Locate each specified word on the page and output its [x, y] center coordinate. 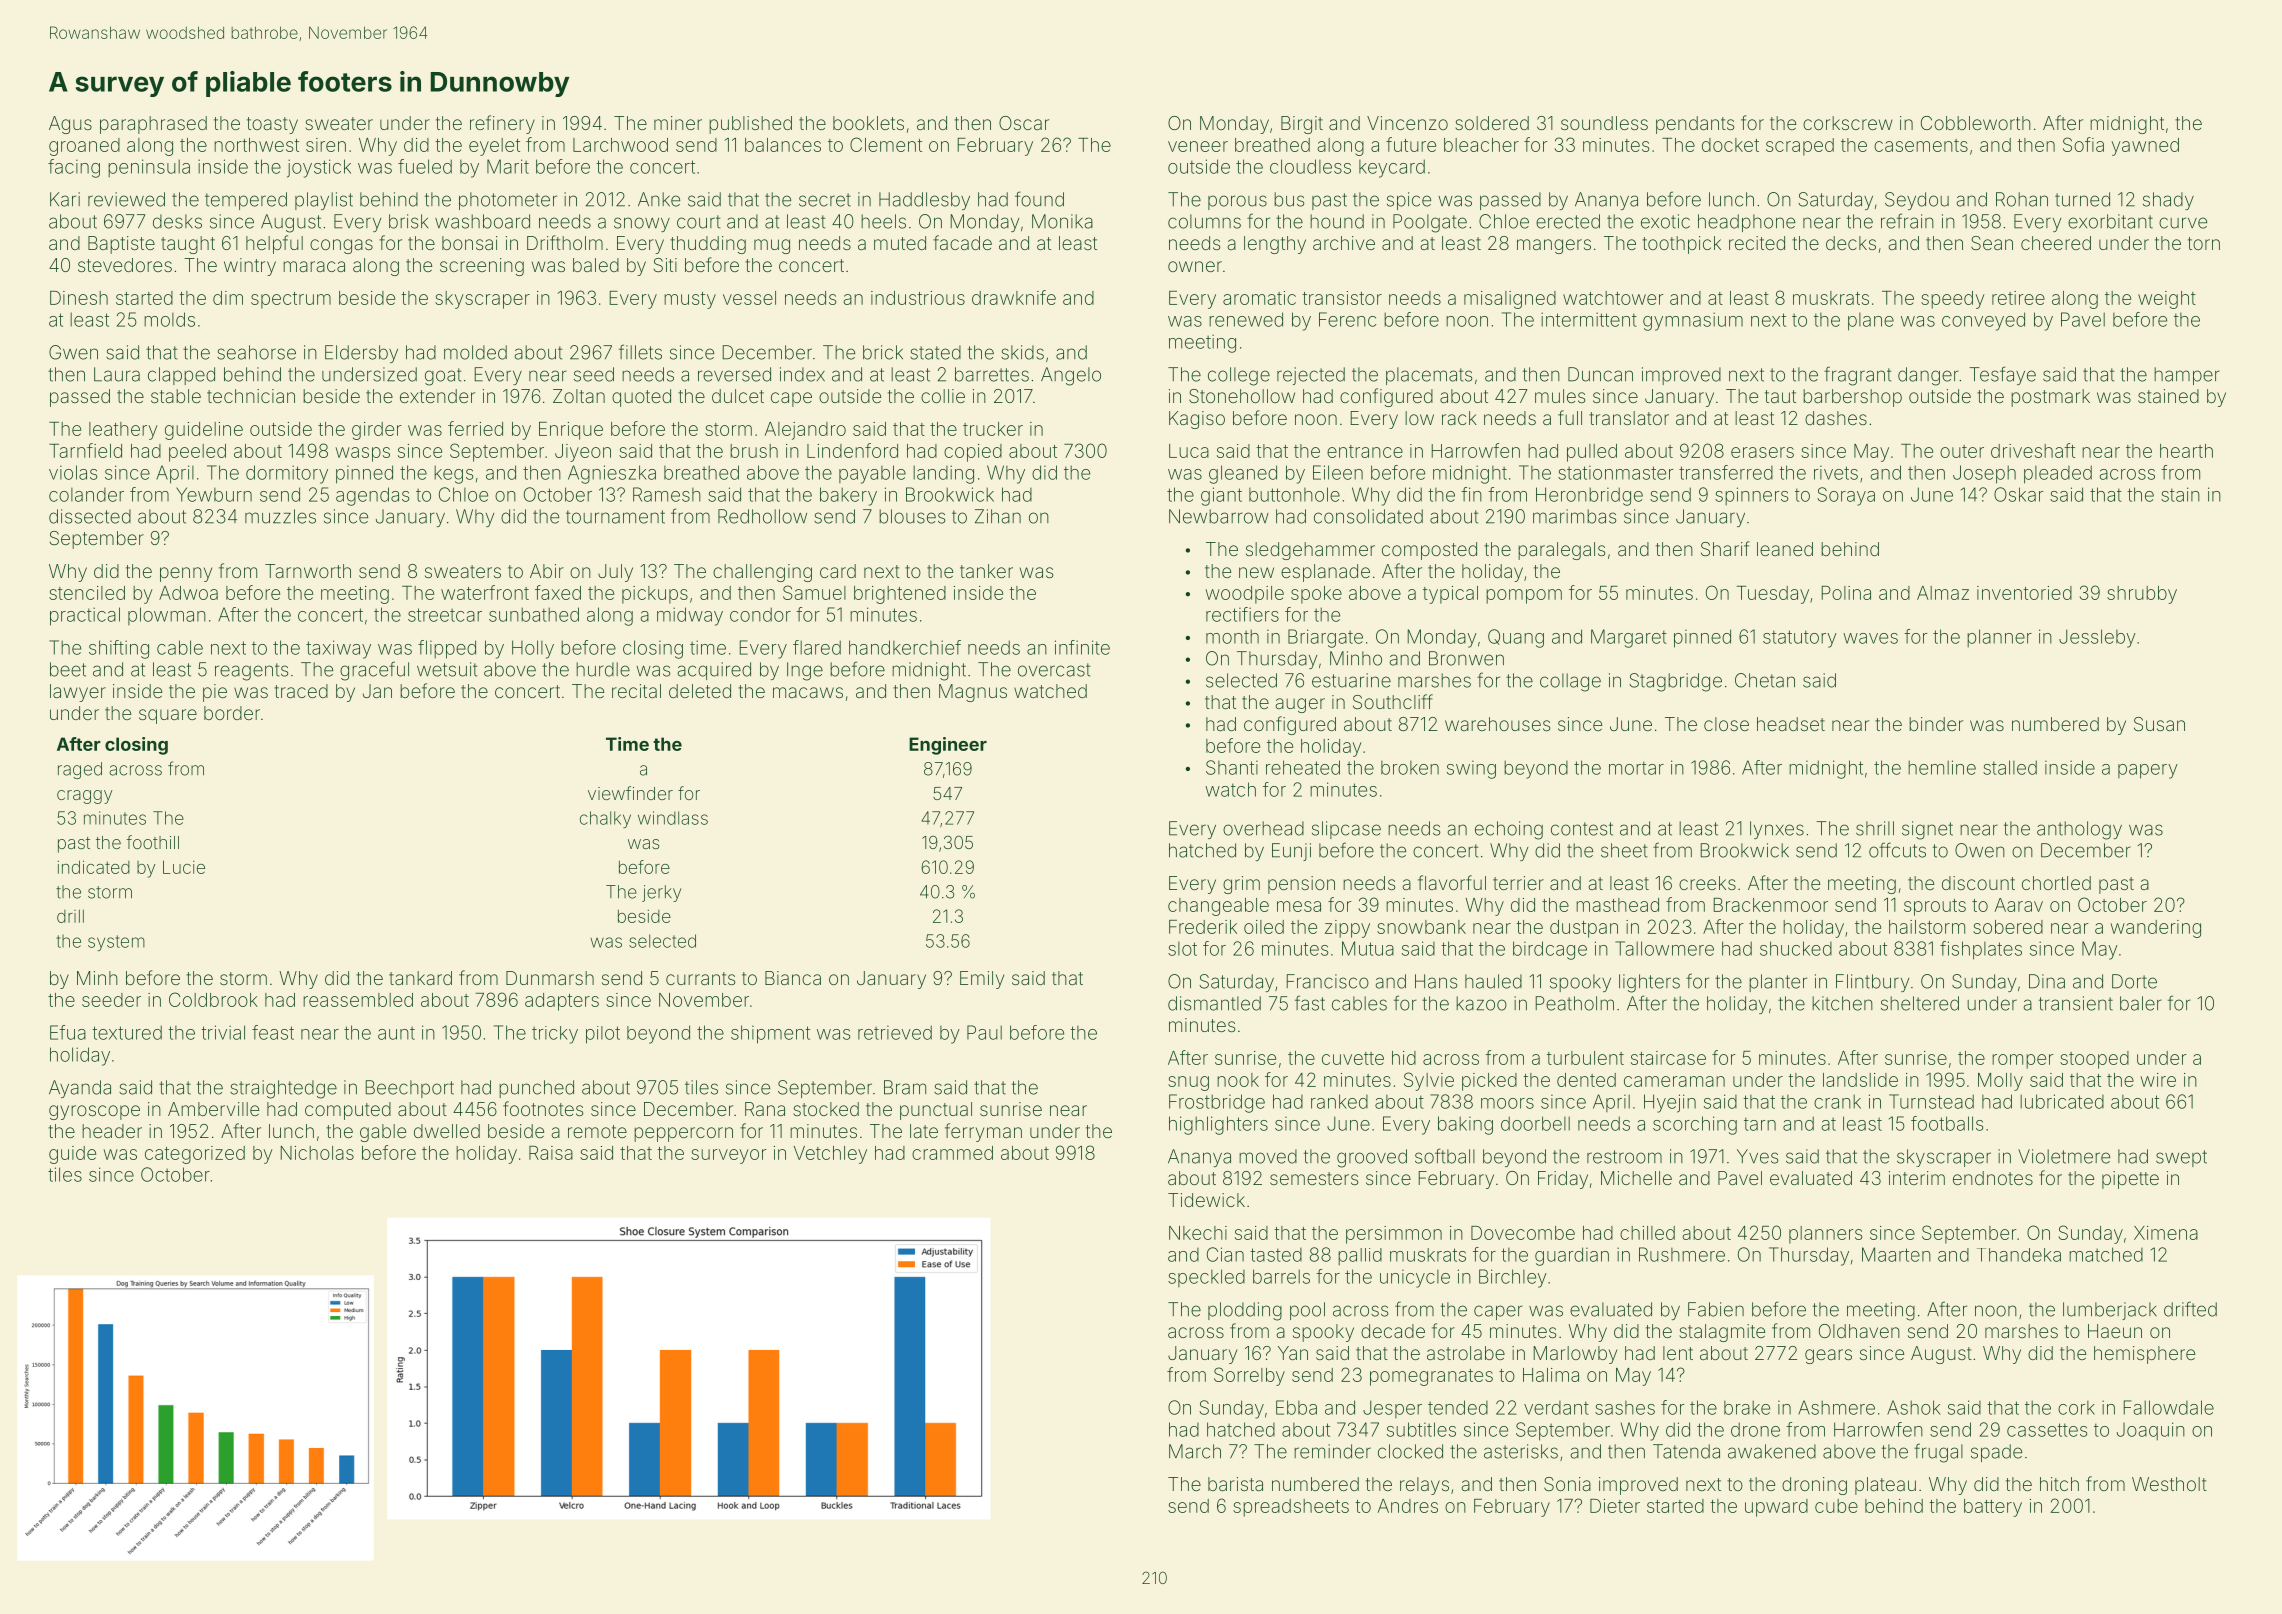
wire [2158, 1080]
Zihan [998, 516]
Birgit [1302, 125]
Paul [984, 1032]
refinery [502, 124]
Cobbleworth [1976, 123]
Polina [1846, 593]
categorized [195, 1155]
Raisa [551, 1153]
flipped [447, 649]
